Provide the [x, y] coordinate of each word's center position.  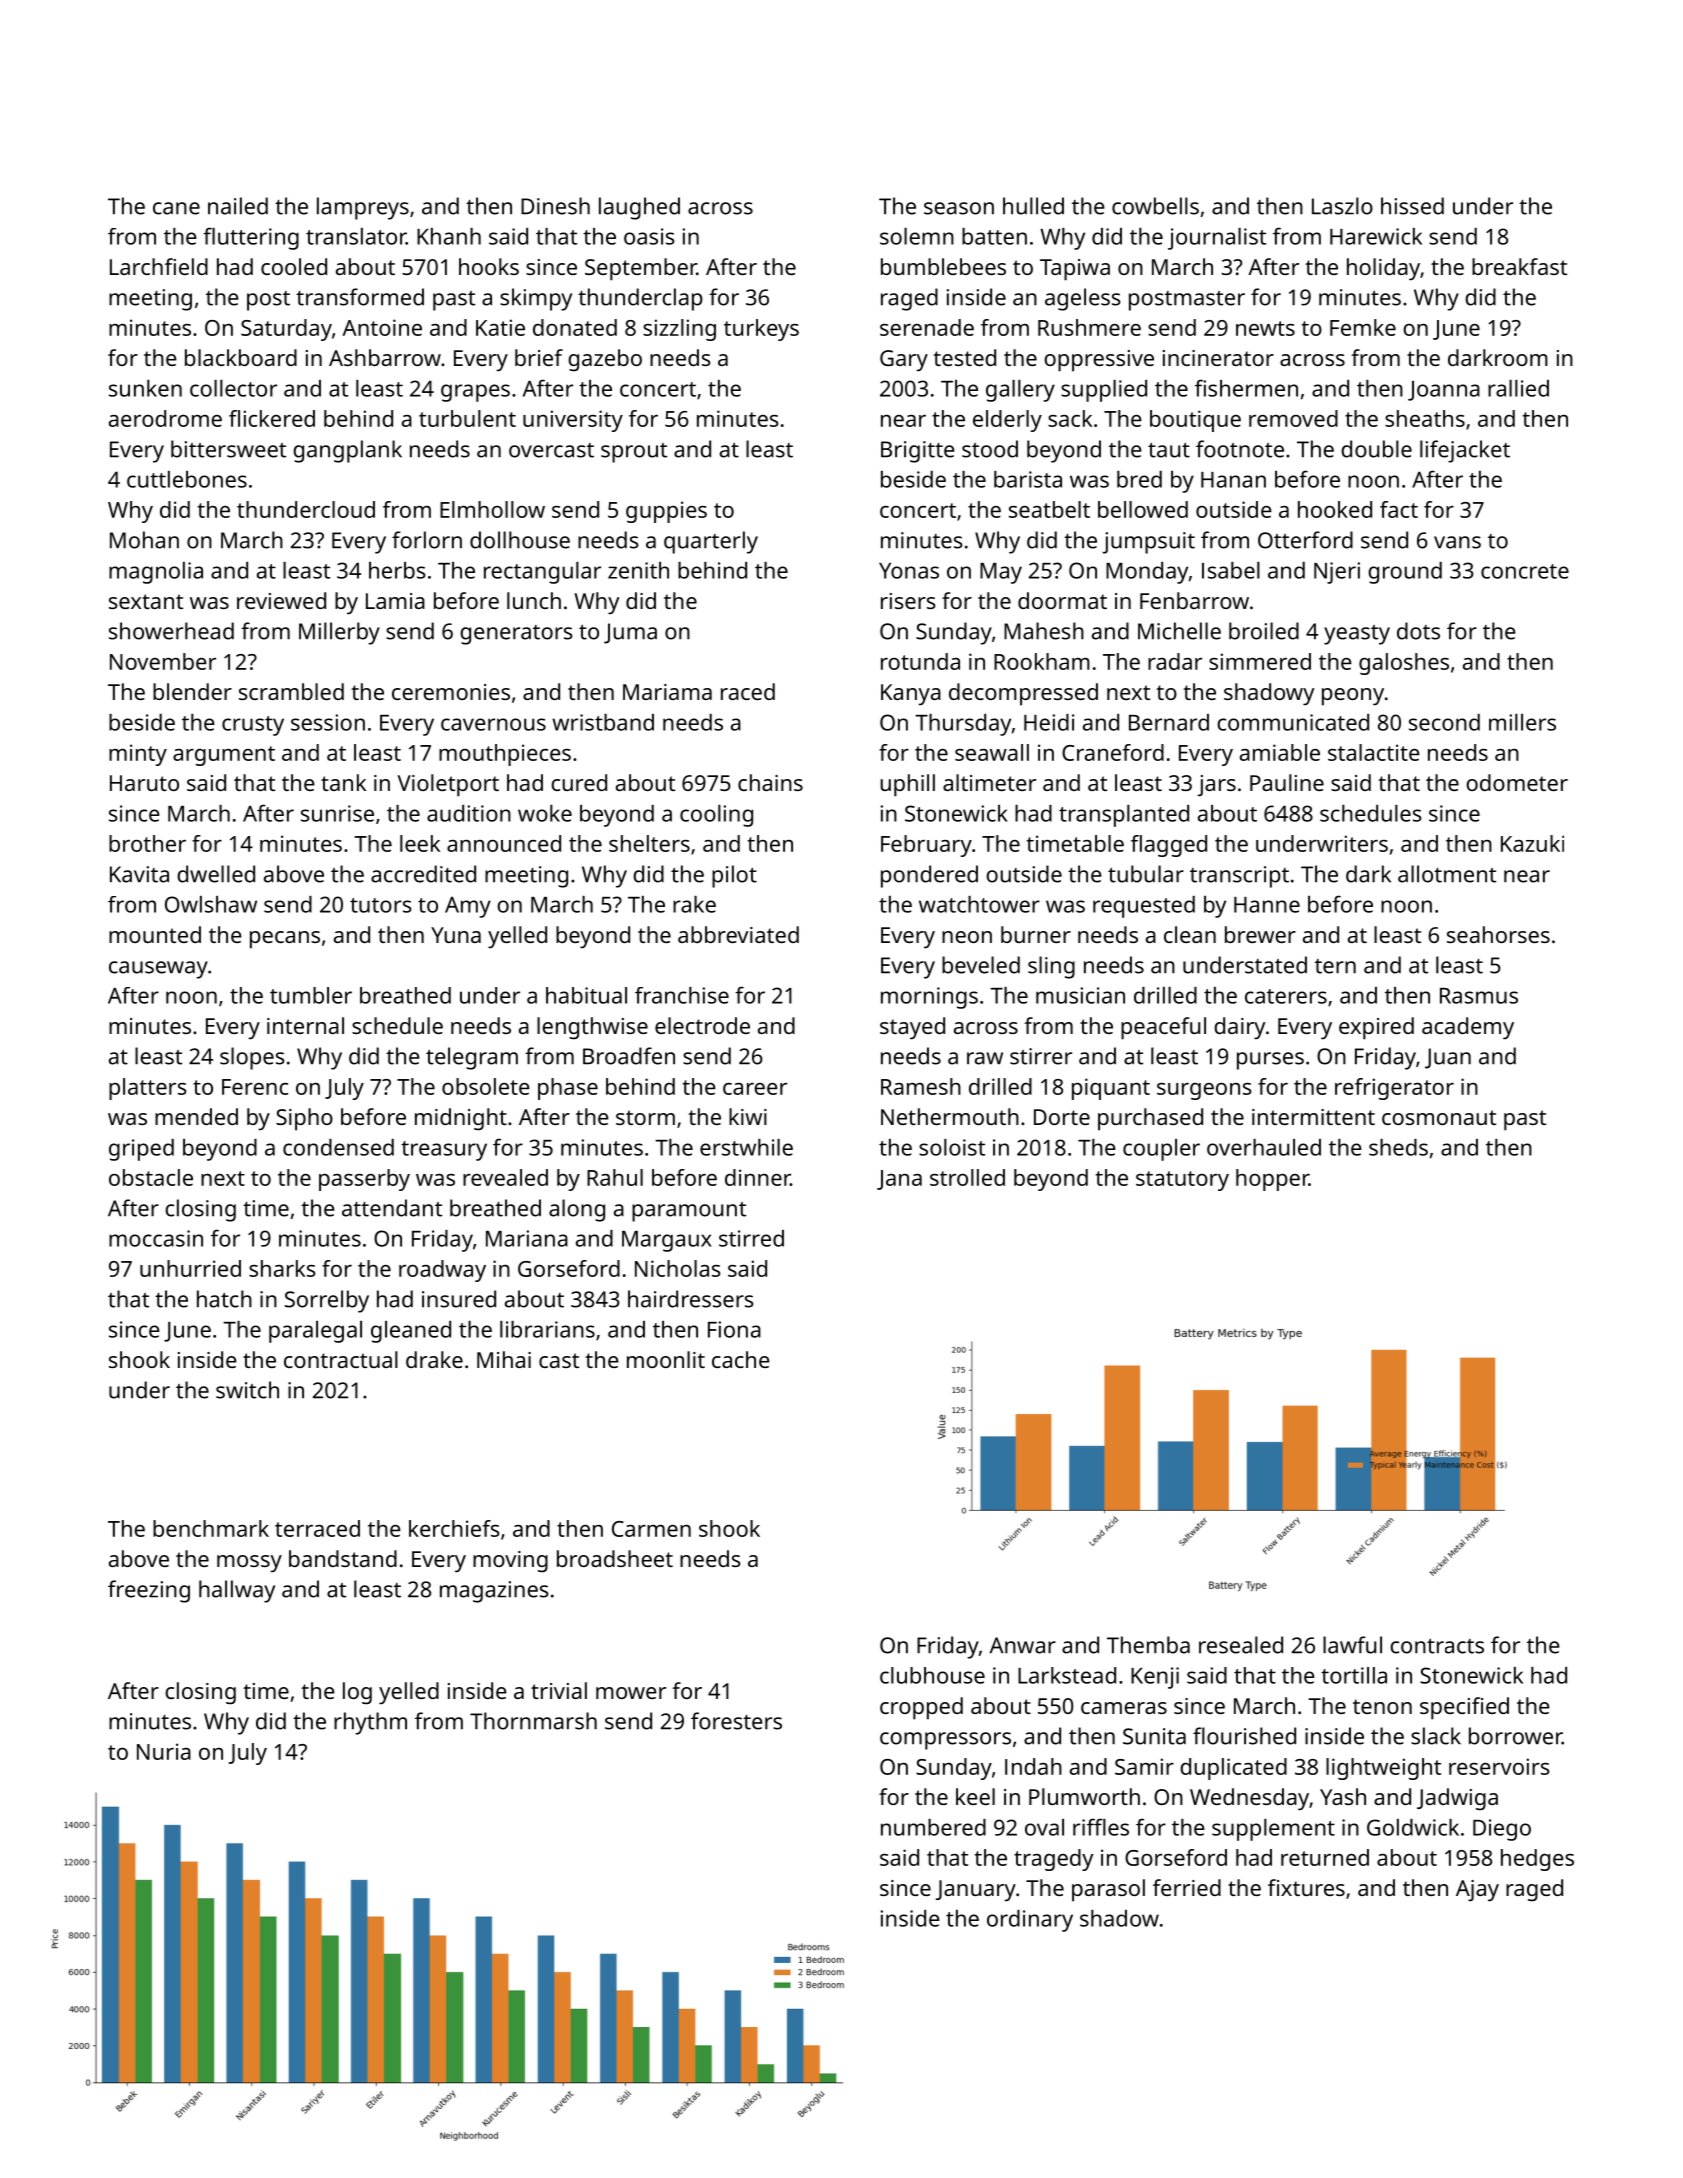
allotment [1447, 874]
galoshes [1404, 664]
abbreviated [738, 934]
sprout [634, 453]
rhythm [370, 1723]
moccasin [156, 1238]
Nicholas [678, 1268]
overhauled [1264, 1147]
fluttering [251, 238]
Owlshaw [211, 904]
